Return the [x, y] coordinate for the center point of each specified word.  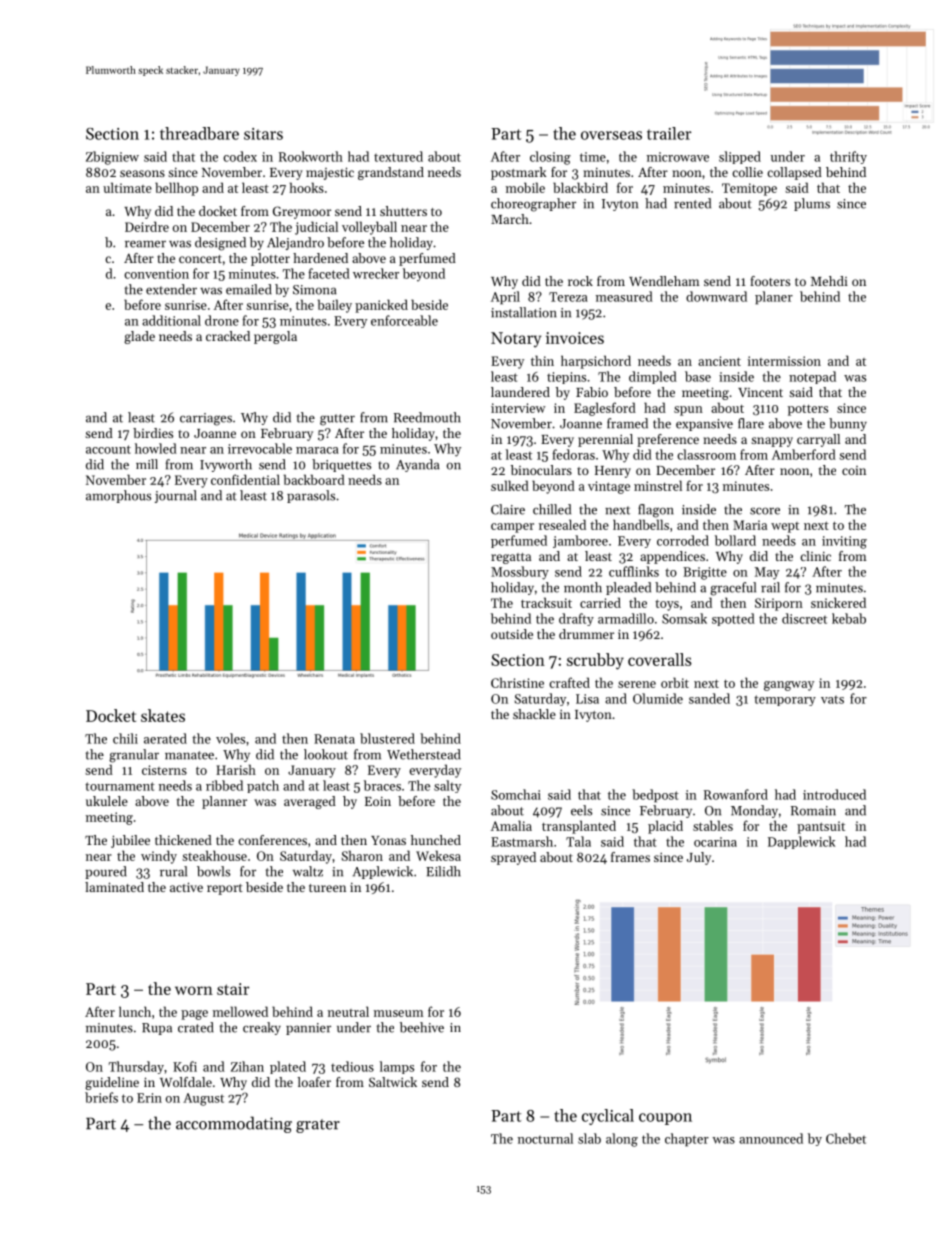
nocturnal [545, 1138]
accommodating [234, 1124]
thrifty [848, 157]
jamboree [580, 541]
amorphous [118, 496]
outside [512, 634]
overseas [611, 135]
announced [771, 1138]
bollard [735, 540]
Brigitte [705, 573]
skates [163, 715]
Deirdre [147, 226]
